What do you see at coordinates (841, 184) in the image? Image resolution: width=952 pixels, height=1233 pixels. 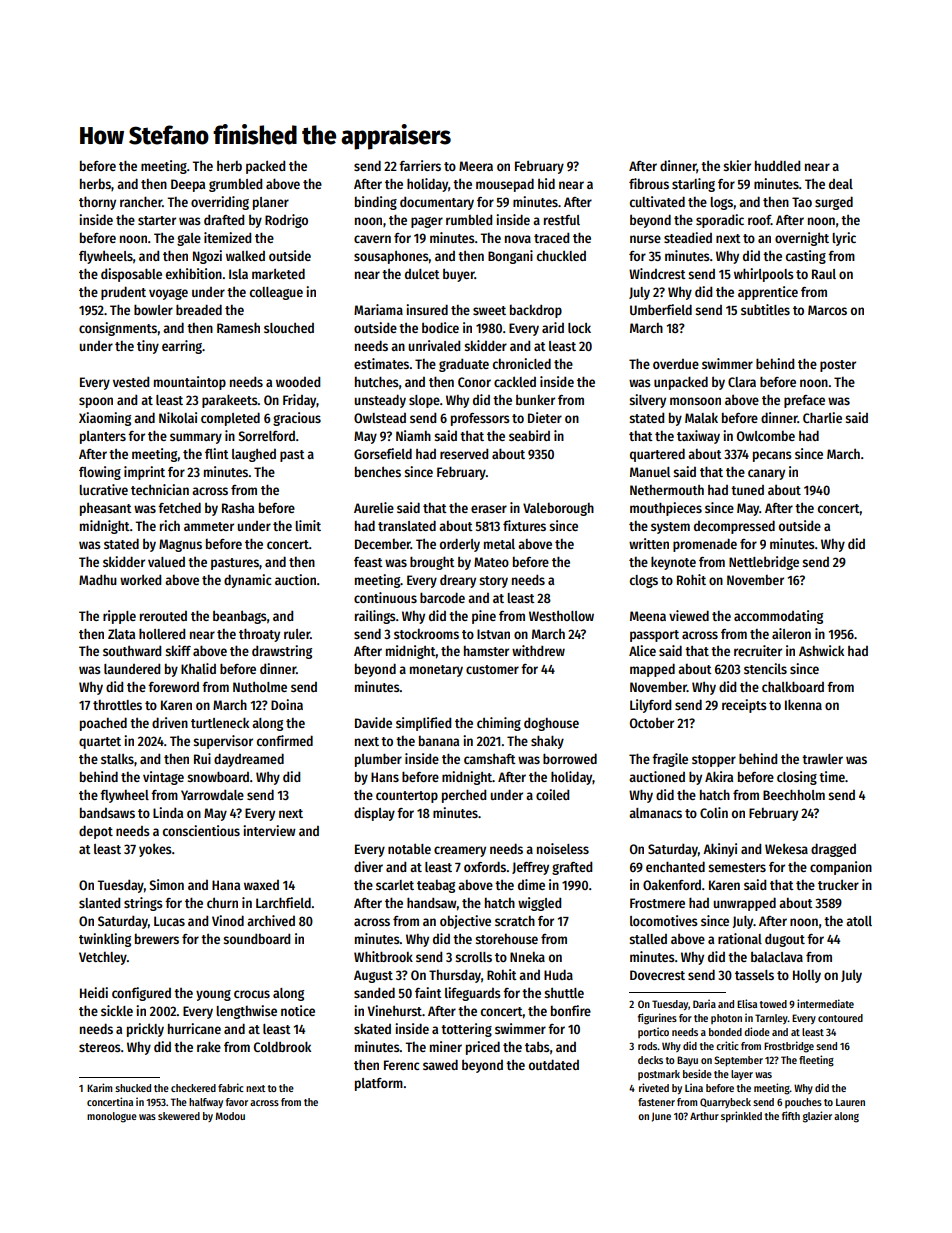 I see `deal` at bounding box center [841, 184].
